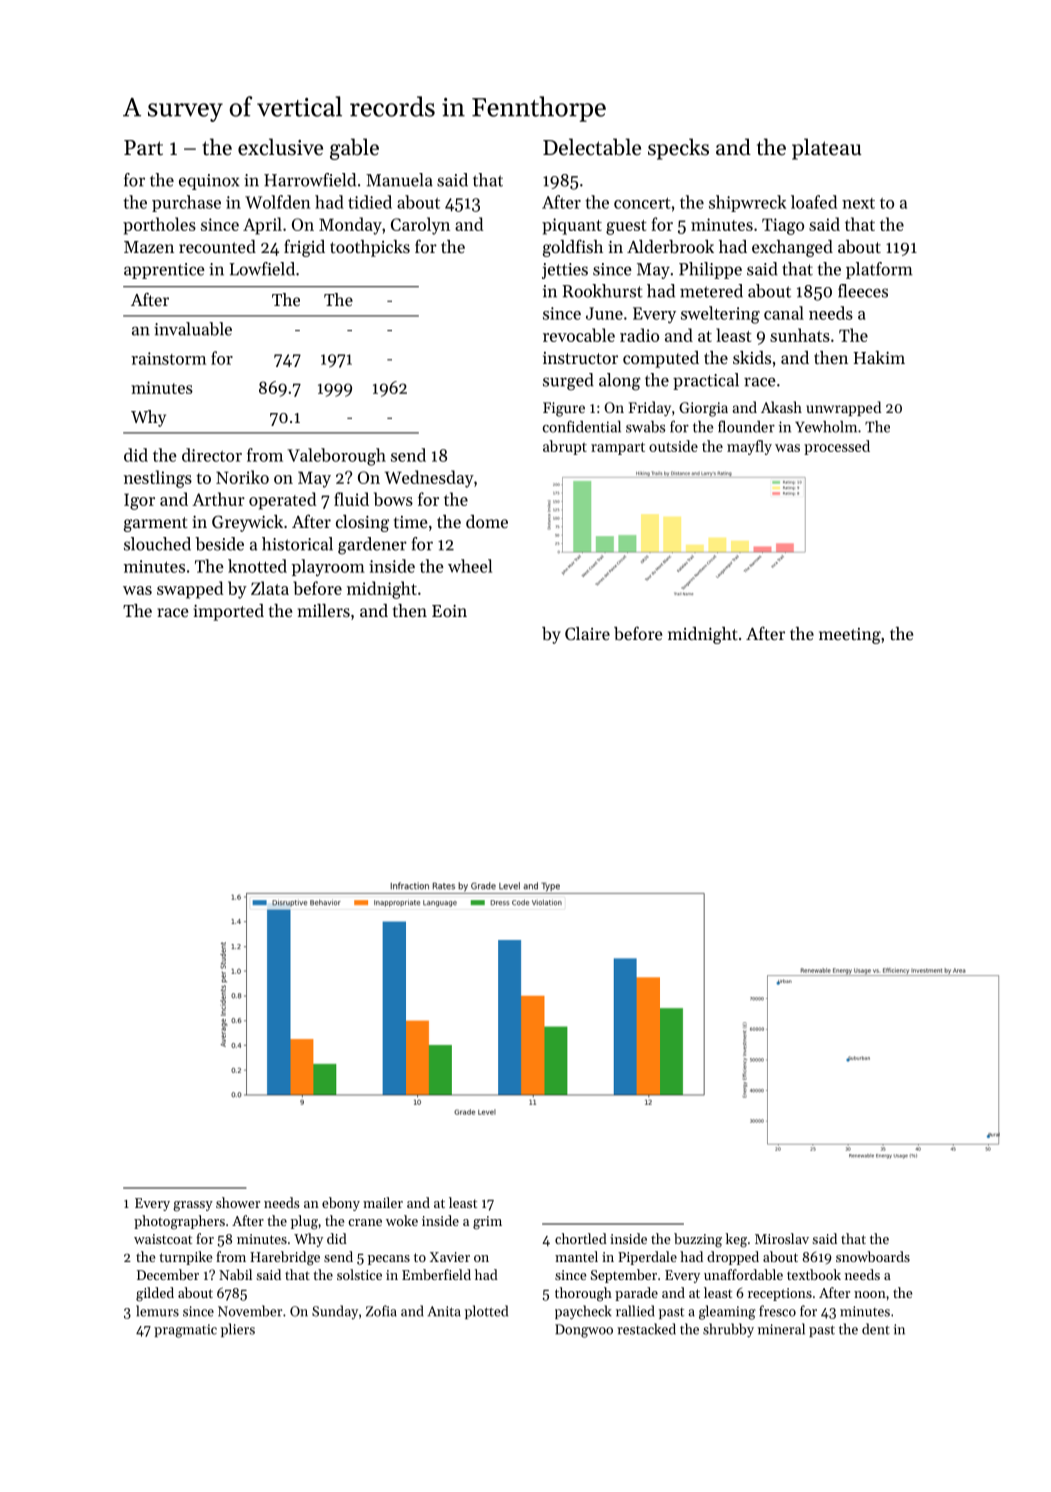  Describe the element at coordinates (850, 636) in the screenshot. I see `meeting` at that location.
